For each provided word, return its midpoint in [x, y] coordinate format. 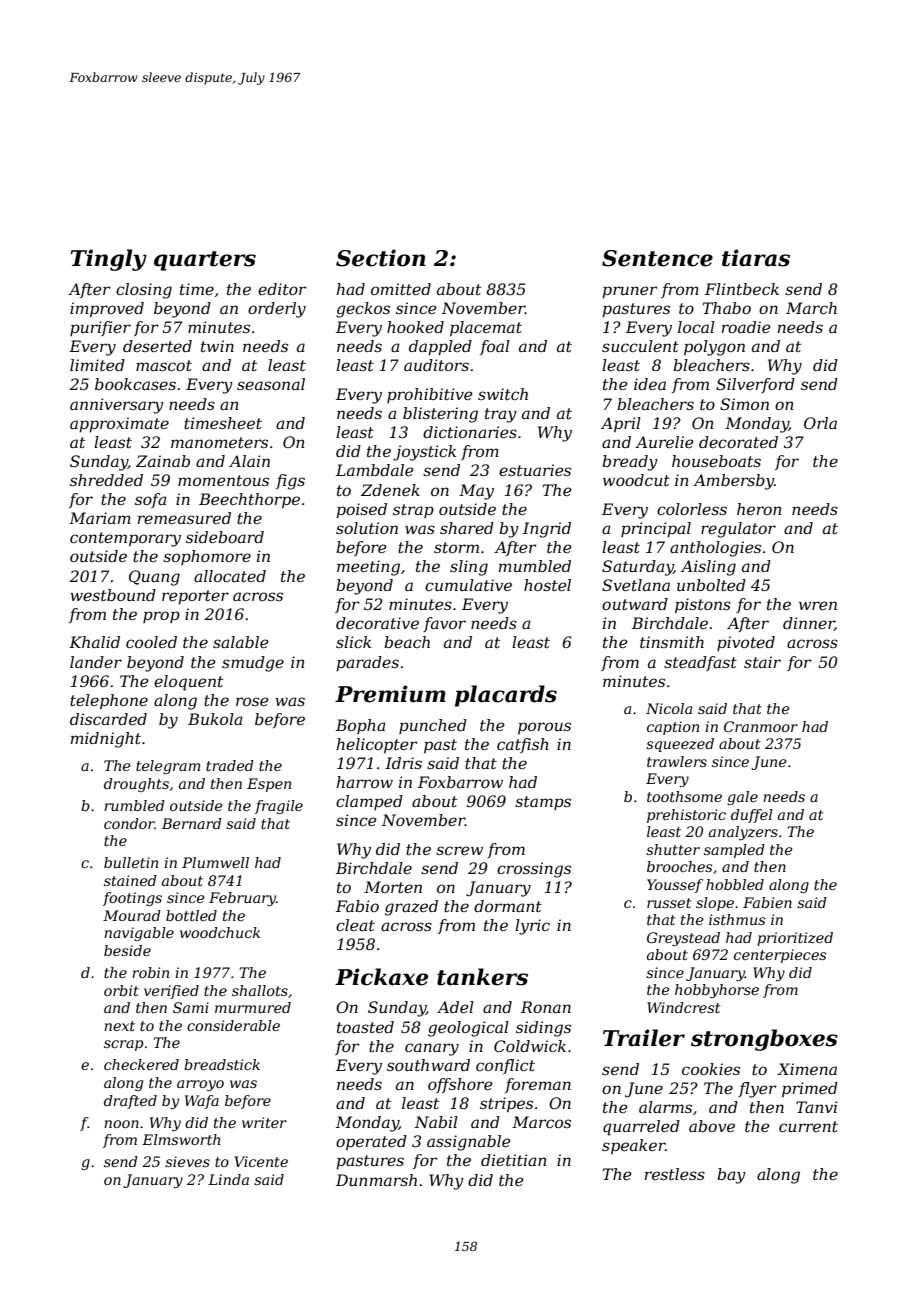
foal [495, 347]
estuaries [535, 470]
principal [656, 530]
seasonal [271, 384]
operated [371, 1143]
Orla [820, 423]
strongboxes [764, 1040]
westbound [113, 595]
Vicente [261, 1161]
